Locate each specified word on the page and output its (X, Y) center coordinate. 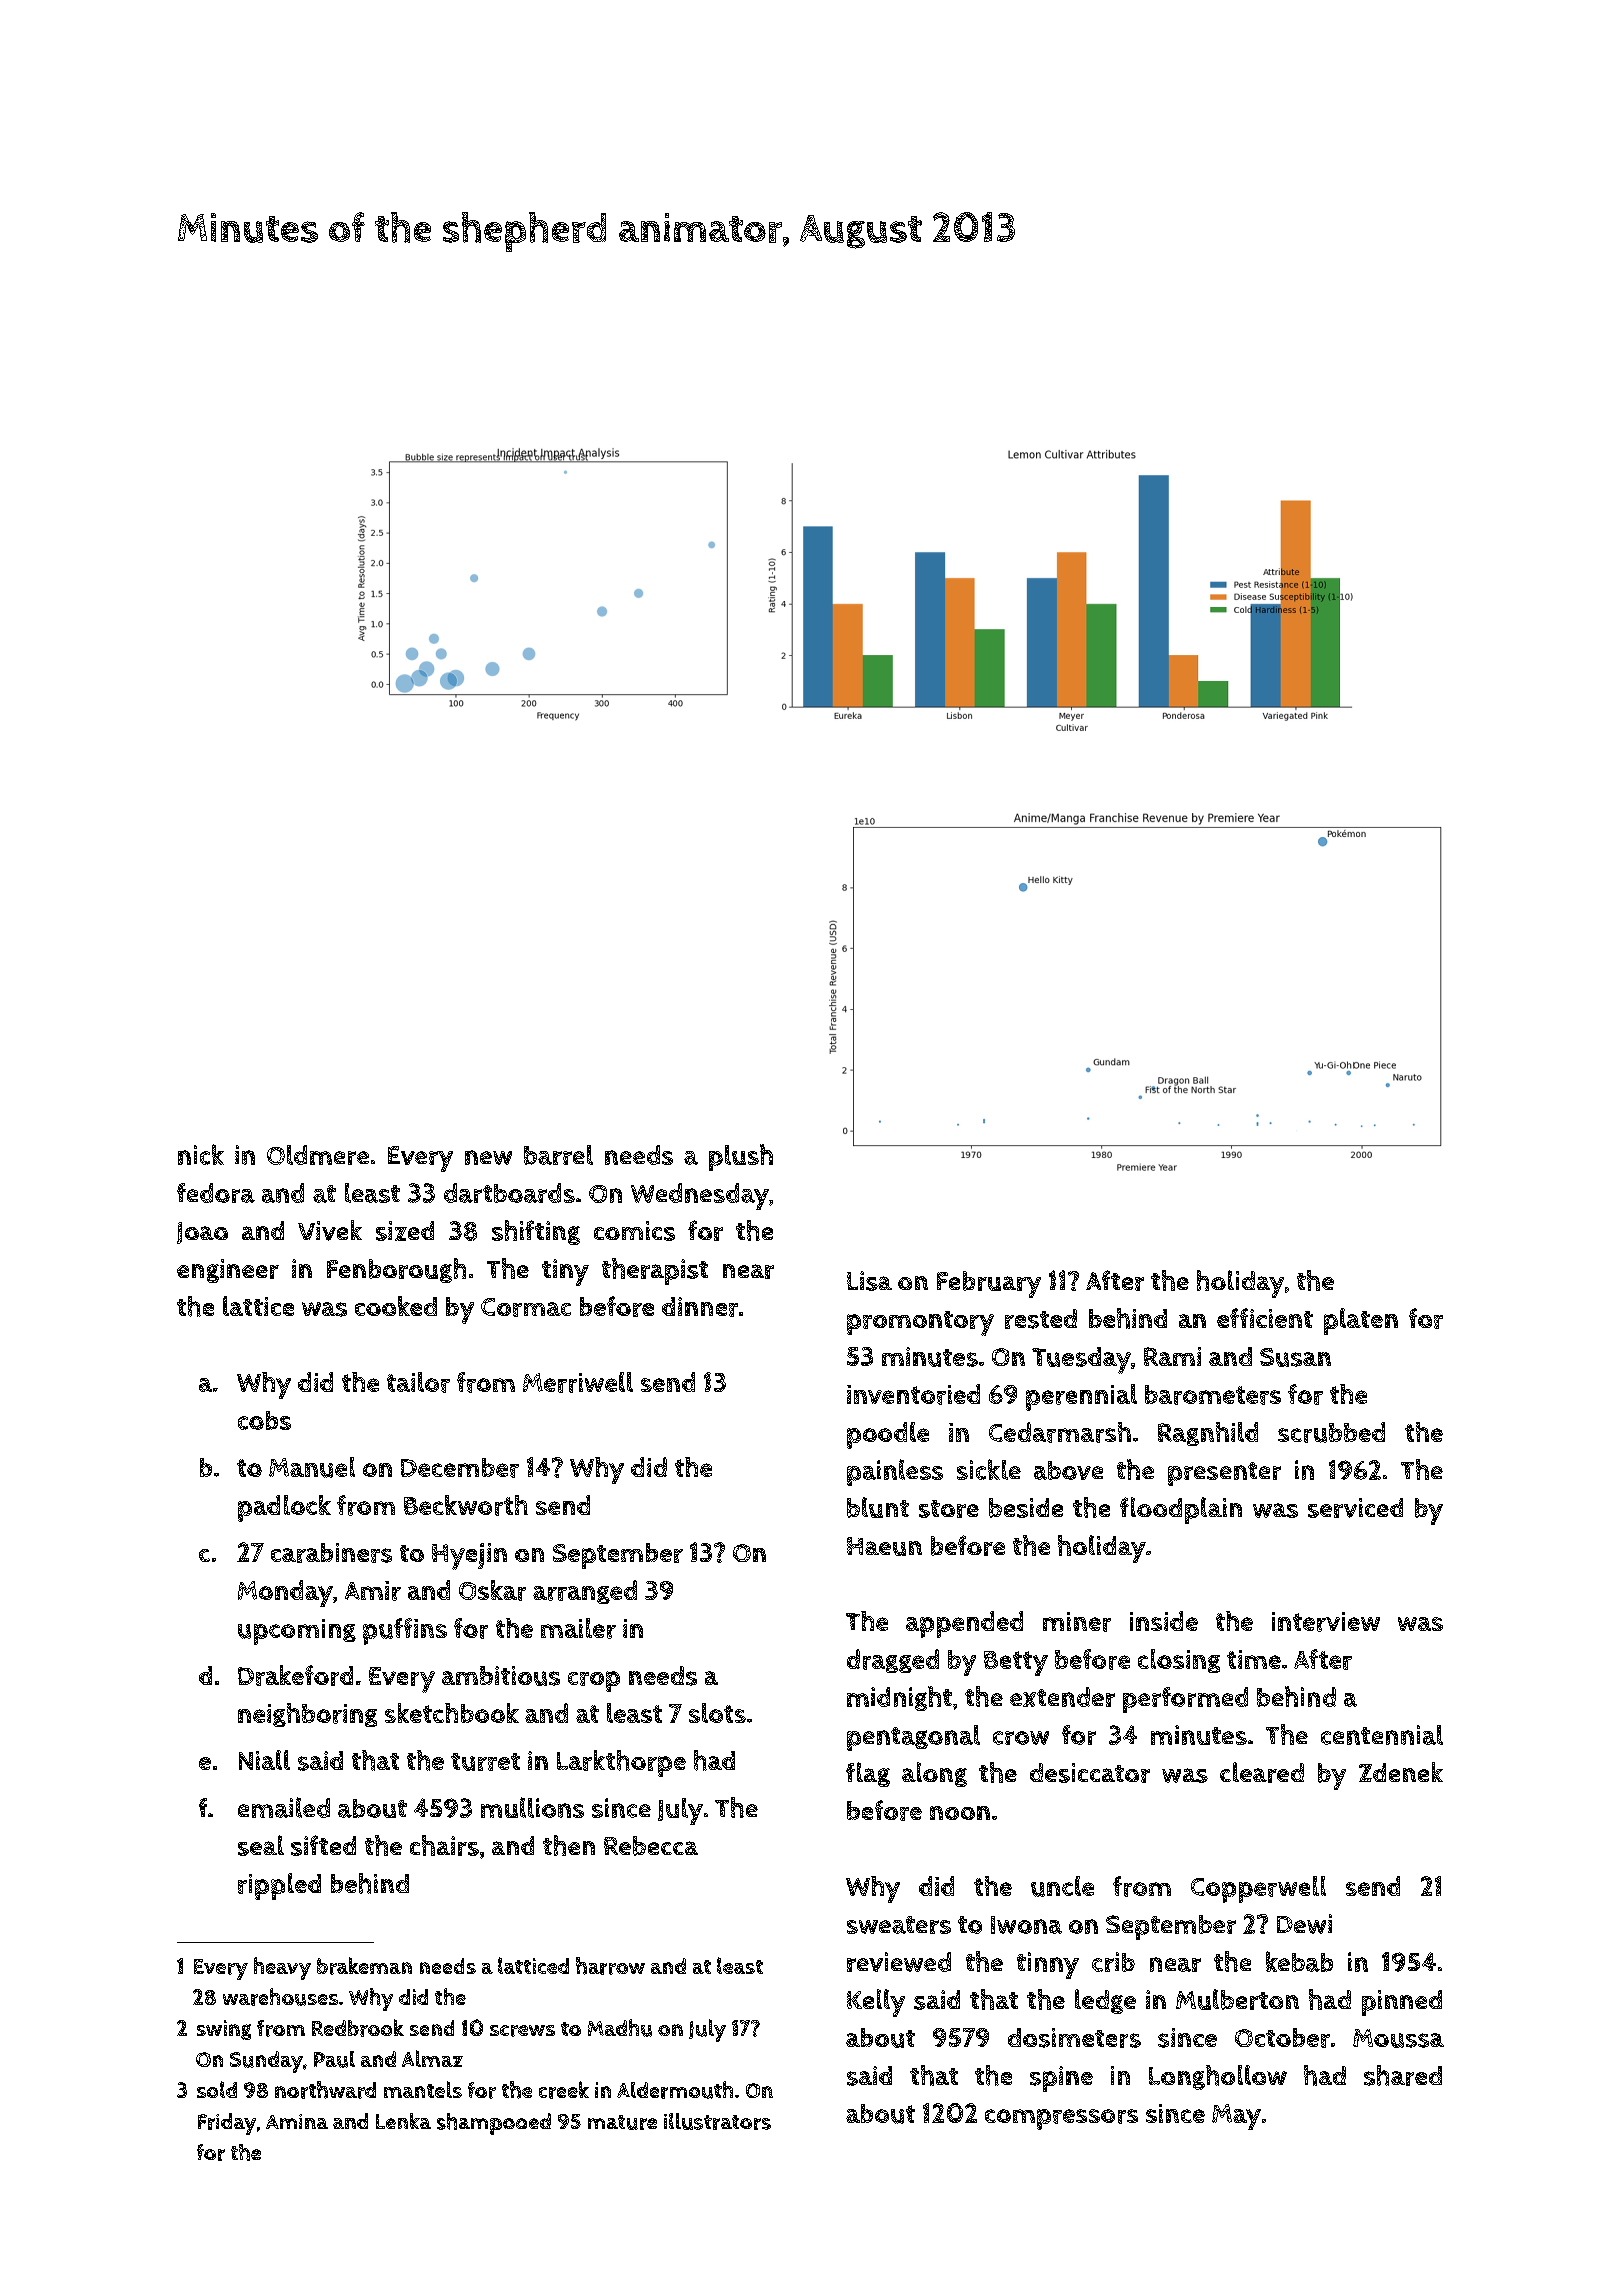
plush (741, 1157)
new (488, 1157)
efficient (1265, 1318)
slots (717, 1713)
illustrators (717, 2121)
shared (1403, 2075)
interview (1326, 1622)
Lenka (403, 2121)
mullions (532, 1807)
